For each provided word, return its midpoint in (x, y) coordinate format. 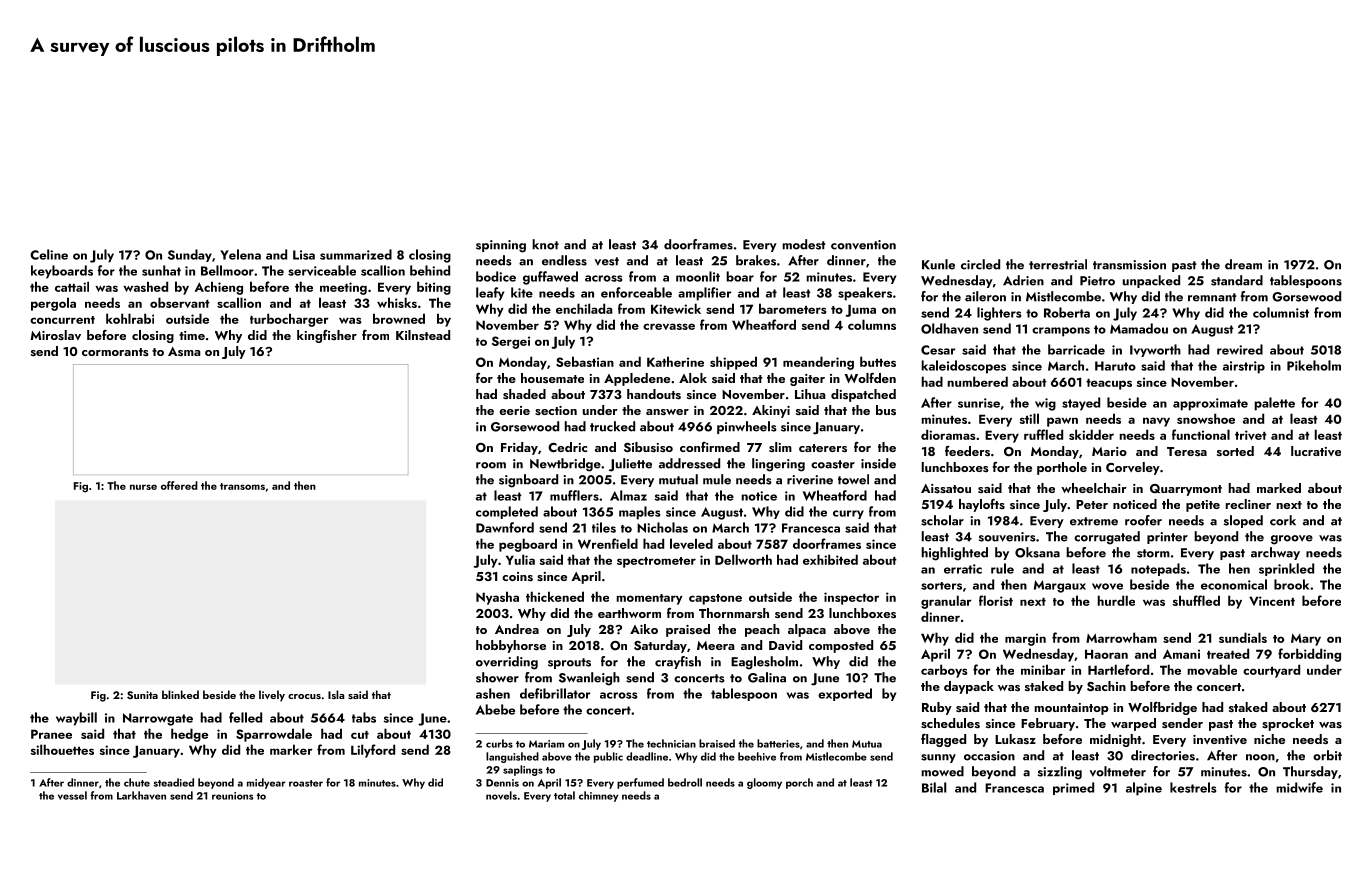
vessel (72, 795)
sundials (1243, 637)
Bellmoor (227, 270)
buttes (878, 361)
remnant (1212, 297)
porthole (1062, 468)
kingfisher (327, 336)
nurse (143, 487)
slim (780, 447)
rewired (1240, 349)
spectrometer (656, 562)
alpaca (807, 630)
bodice (496, 276)
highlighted (955, 554)
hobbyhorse (511, 646)
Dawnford (505, 527)
